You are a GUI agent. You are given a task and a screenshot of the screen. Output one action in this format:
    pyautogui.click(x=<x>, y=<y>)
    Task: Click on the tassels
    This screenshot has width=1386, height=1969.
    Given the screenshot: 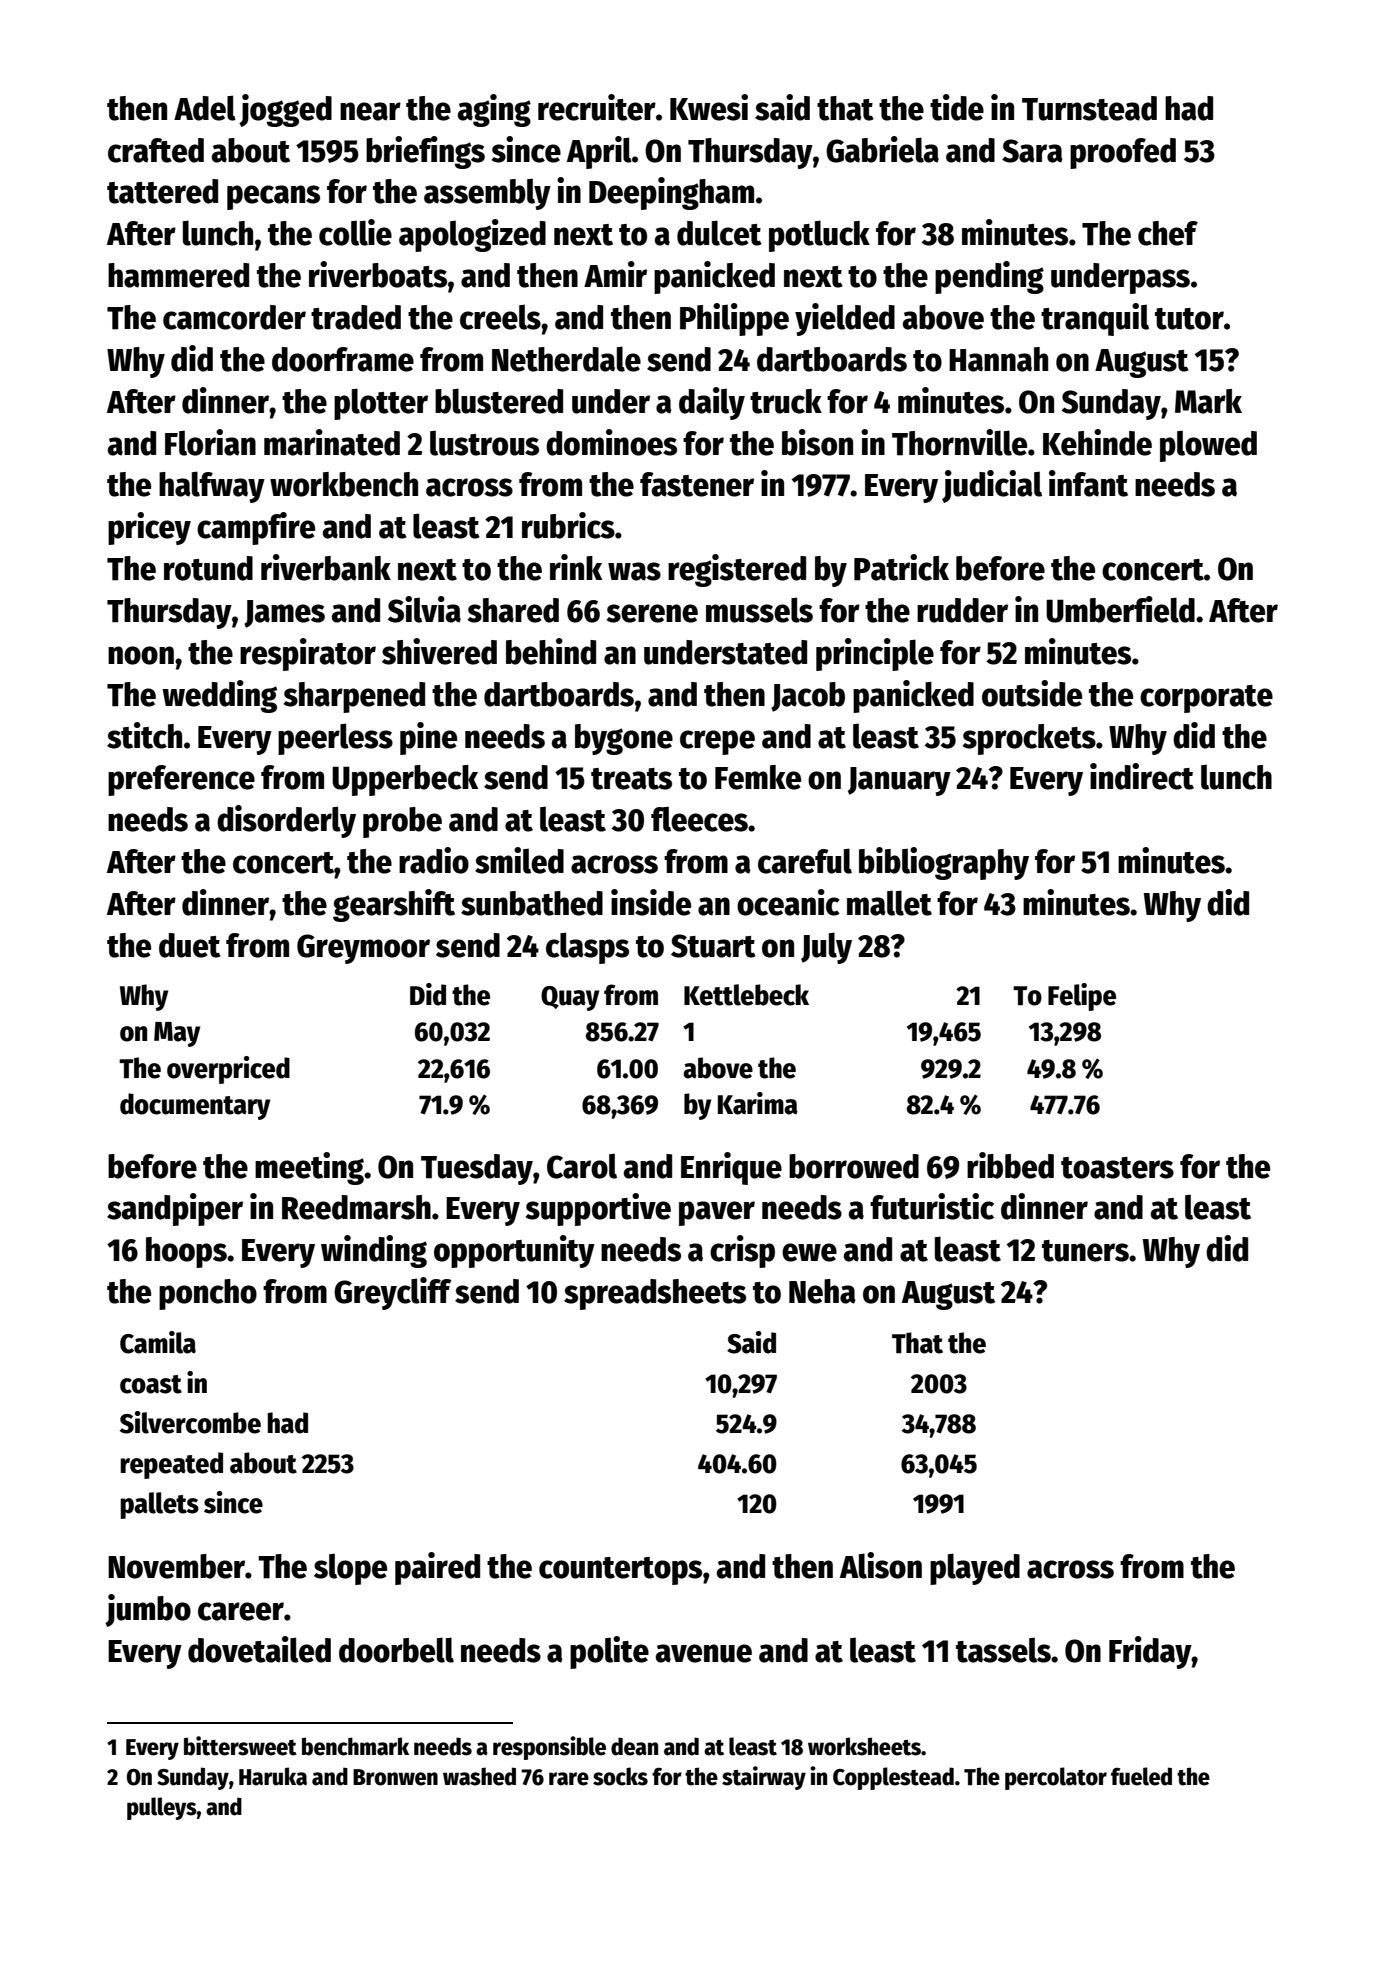 What is the action you would take?
    pyautogui.click(x=1003, y=1650)
